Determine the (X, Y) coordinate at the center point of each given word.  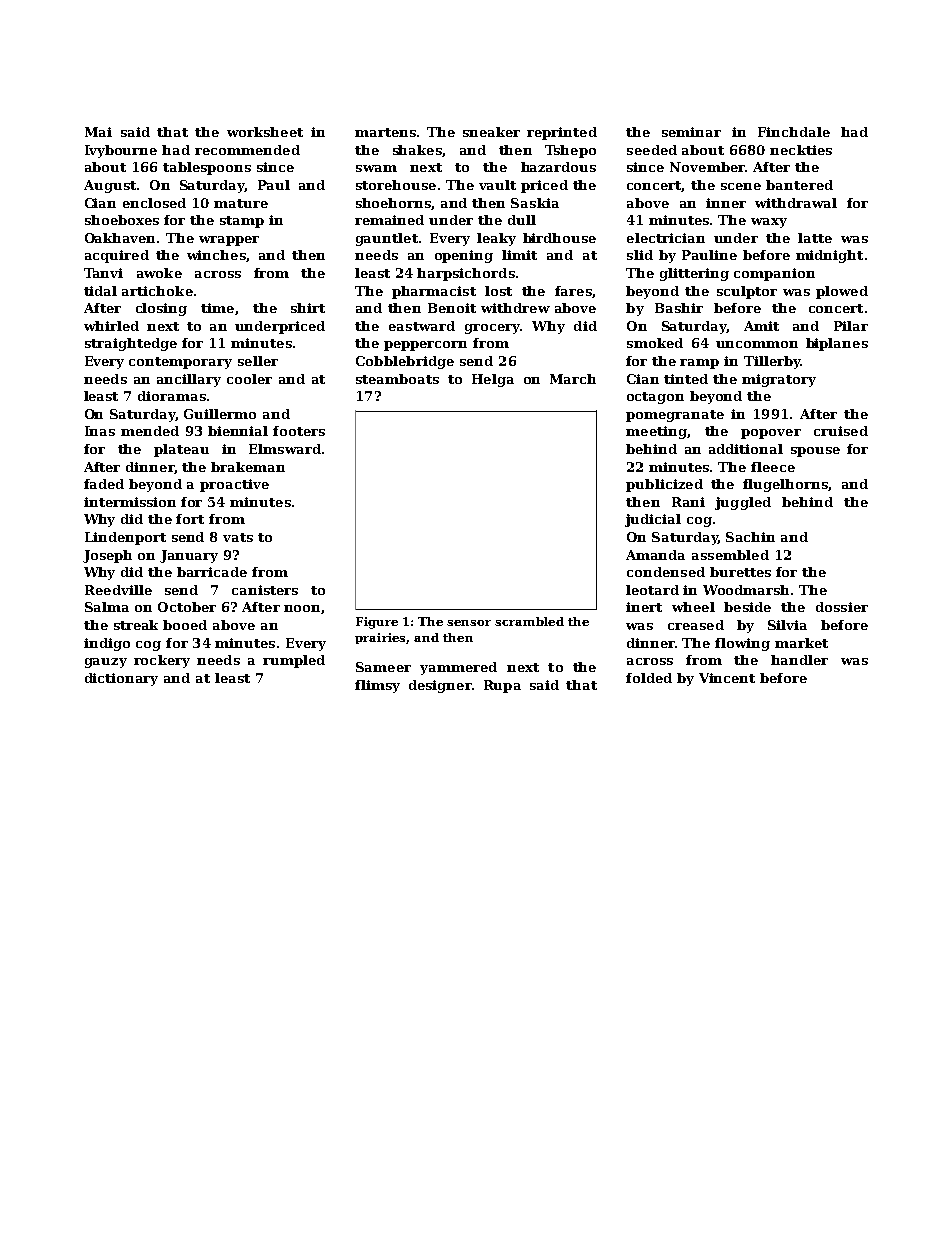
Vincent (727, 678)
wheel (693, 607)
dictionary (121, 679)
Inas (100, 431)
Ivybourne (121, 151)
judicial (653, 520)
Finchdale (794, 132)
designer (440, 686)
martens (385, 132)
